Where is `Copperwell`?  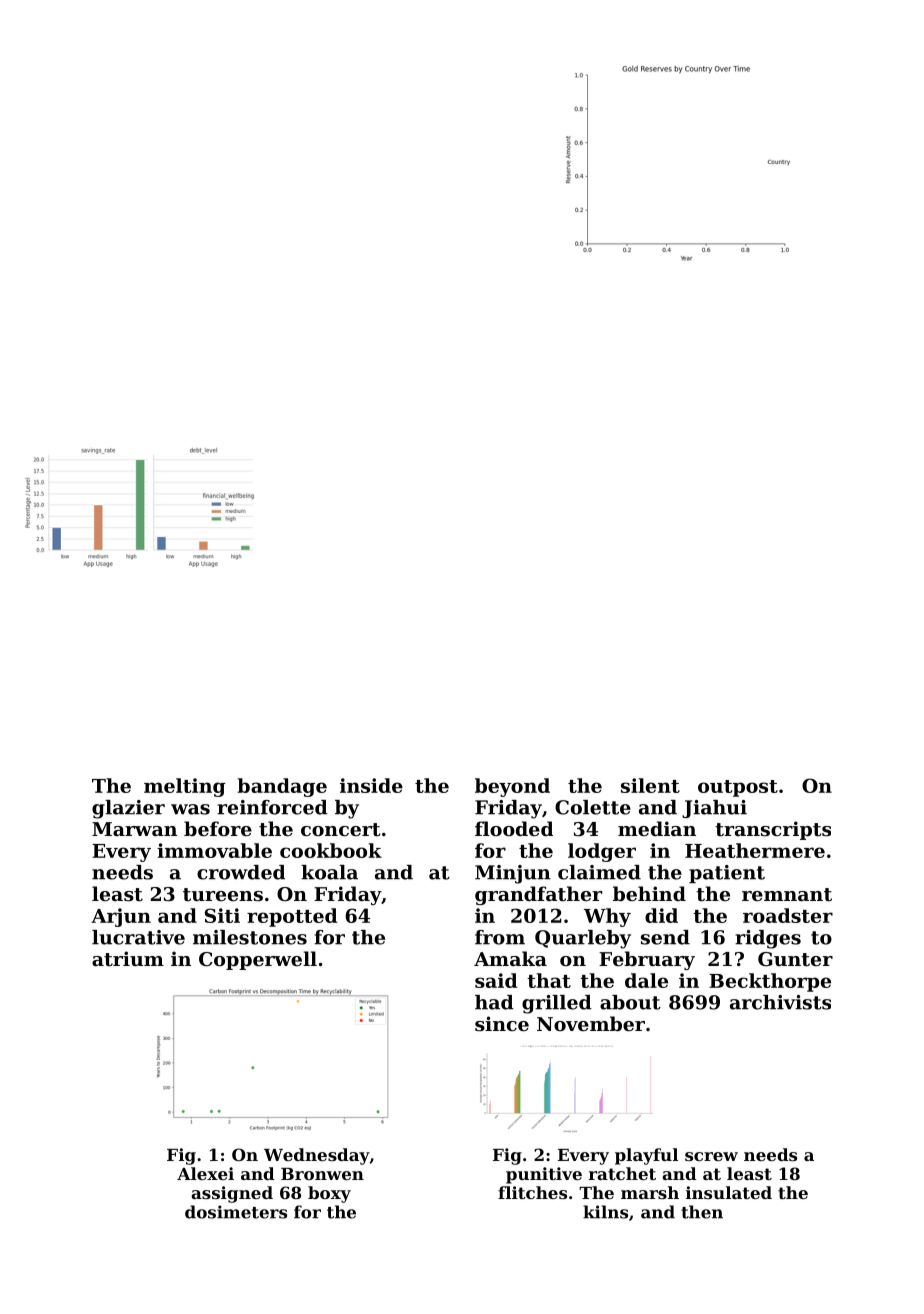 Copperwell is located at coordinates (258, 960).
